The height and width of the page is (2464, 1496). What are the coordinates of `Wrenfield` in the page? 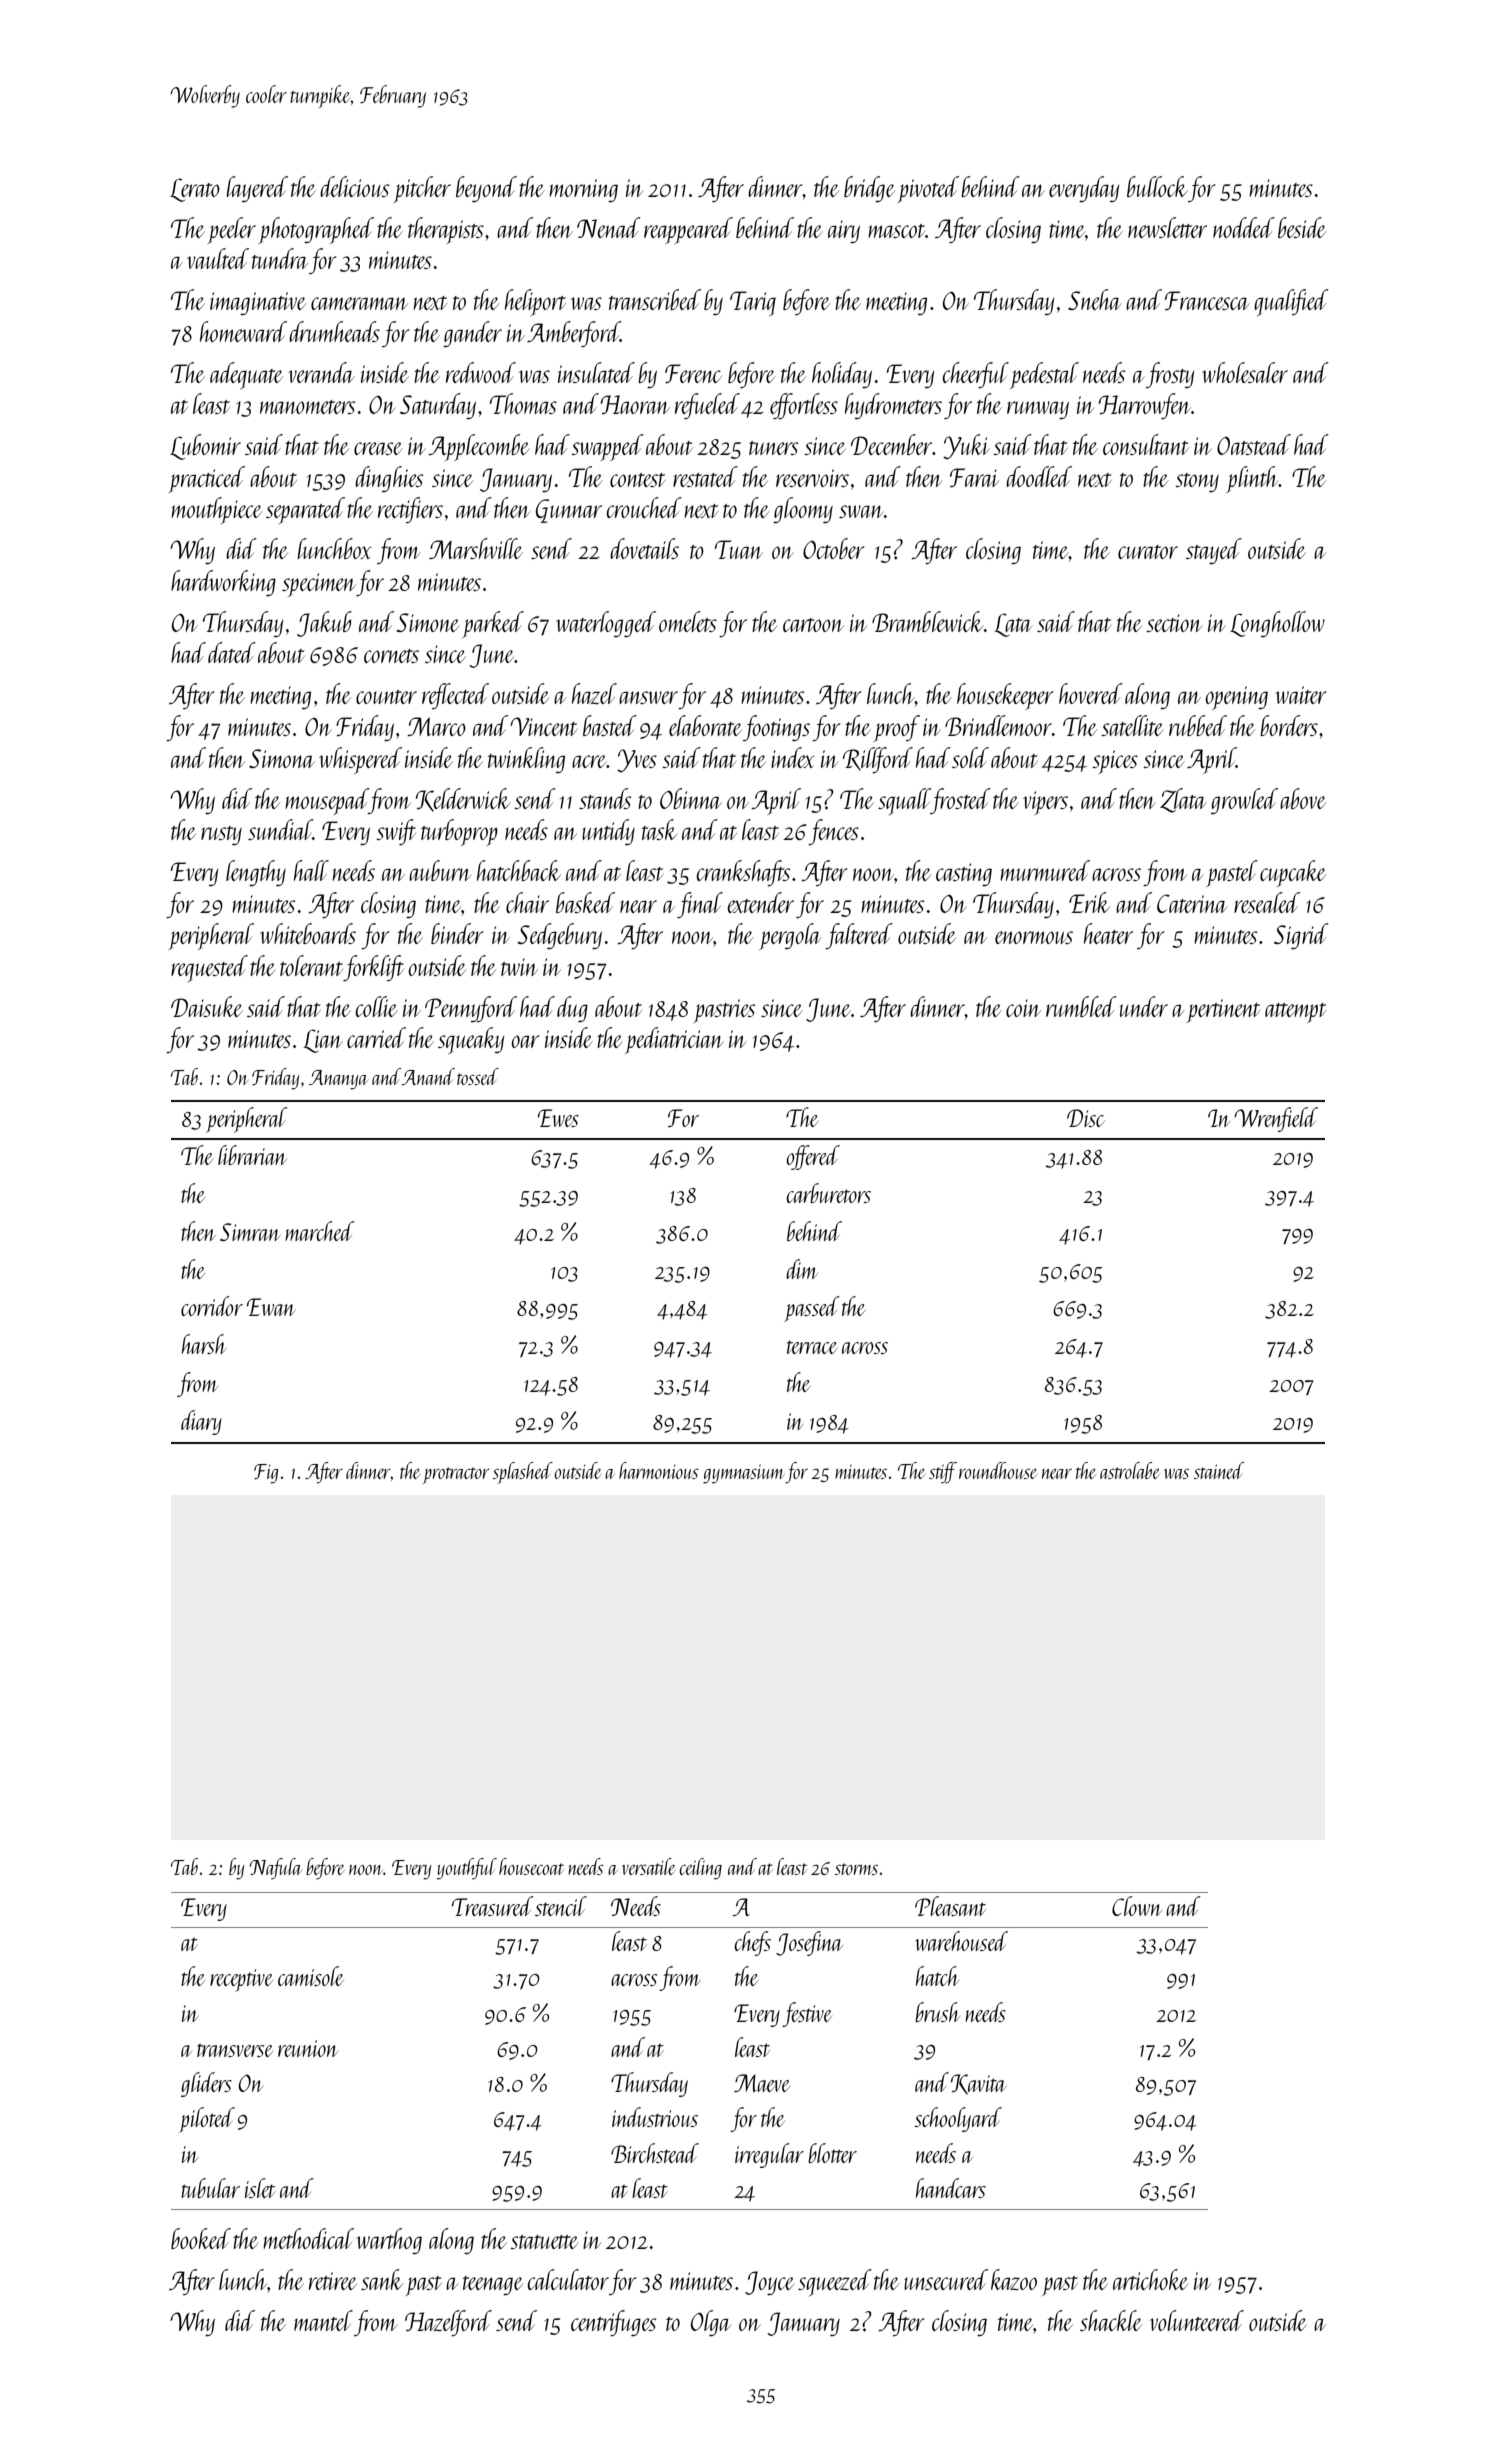 It's located at (1276, 1119).
